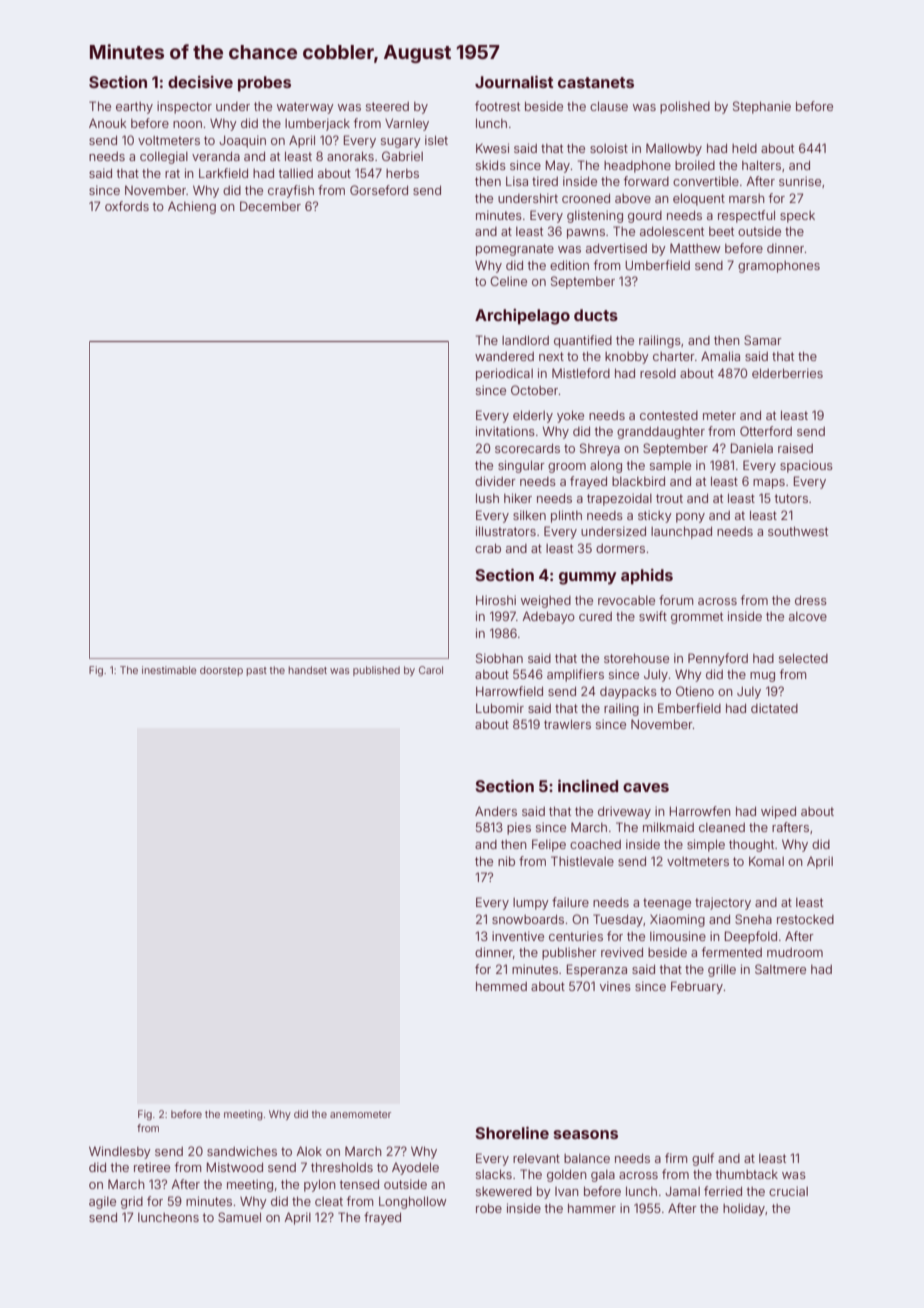 The height and width of the screenshot is (1308, 924). What do you see at coordinates (169, 670) in the screenshot?
I see `inestimable` at bounding box center [169, 670].
